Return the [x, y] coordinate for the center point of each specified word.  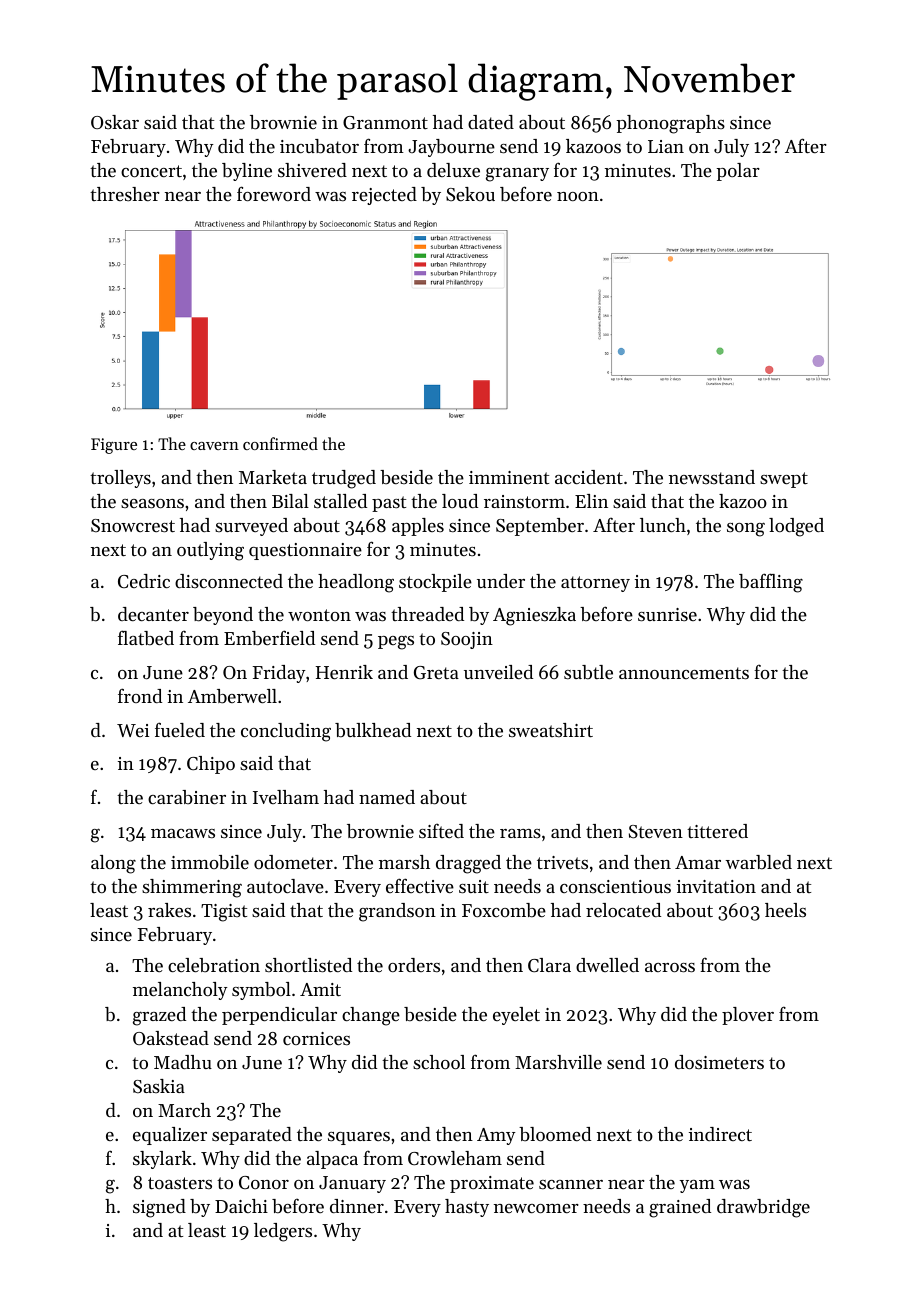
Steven [656, 832]
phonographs [670, 124]
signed [159, 1208]
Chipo [211, 765]
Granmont [385, 123]
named [387, 797]
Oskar [115, 122]
